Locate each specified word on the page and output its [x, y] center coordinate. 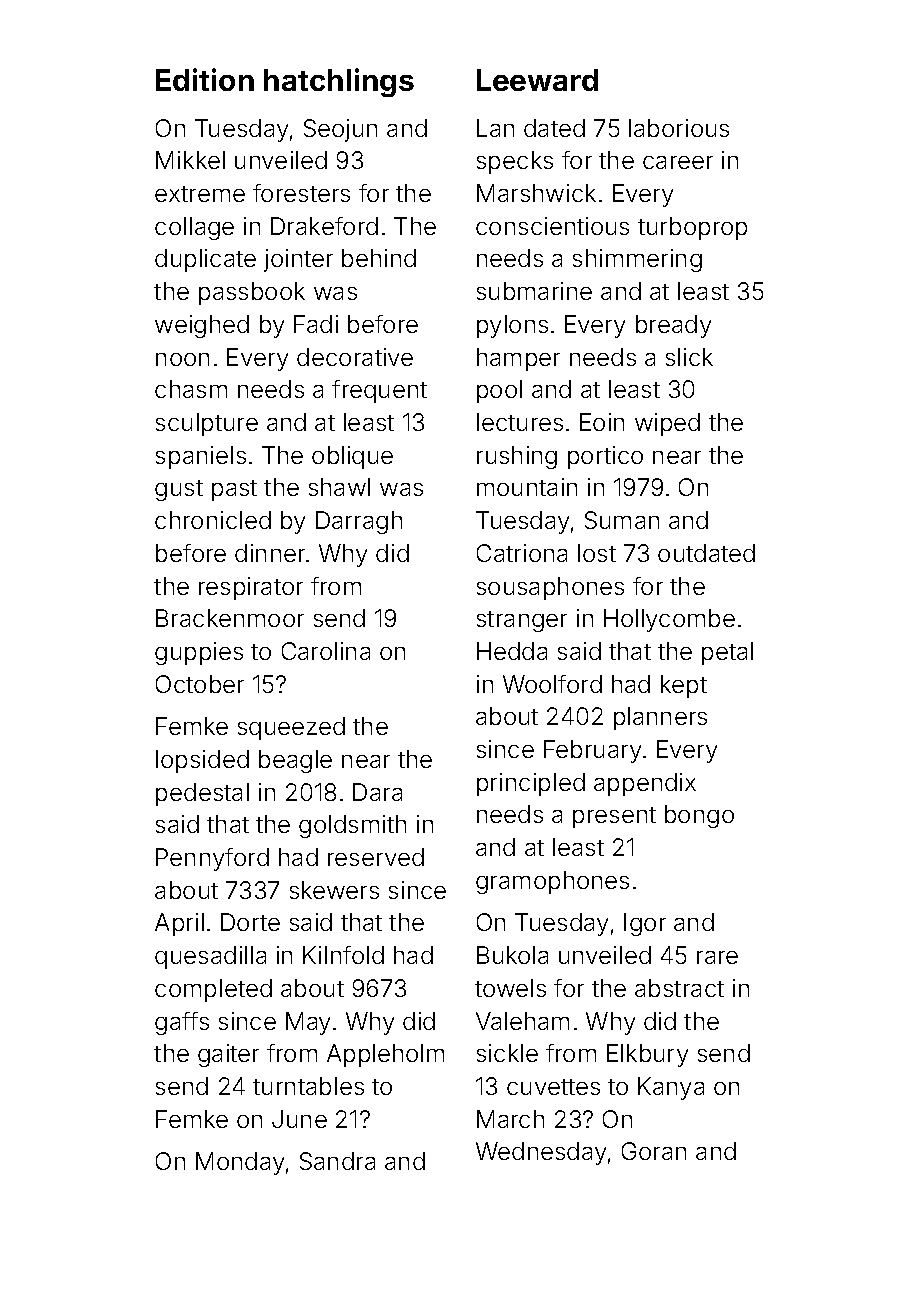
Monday [240, 1163]
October [200, 684]
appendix [645, 784]
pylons [512, 326]
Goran [654, 1151]
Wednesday [541, 1153]
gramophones [552, 882]
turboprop [692, 228]
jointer [298, 260]
